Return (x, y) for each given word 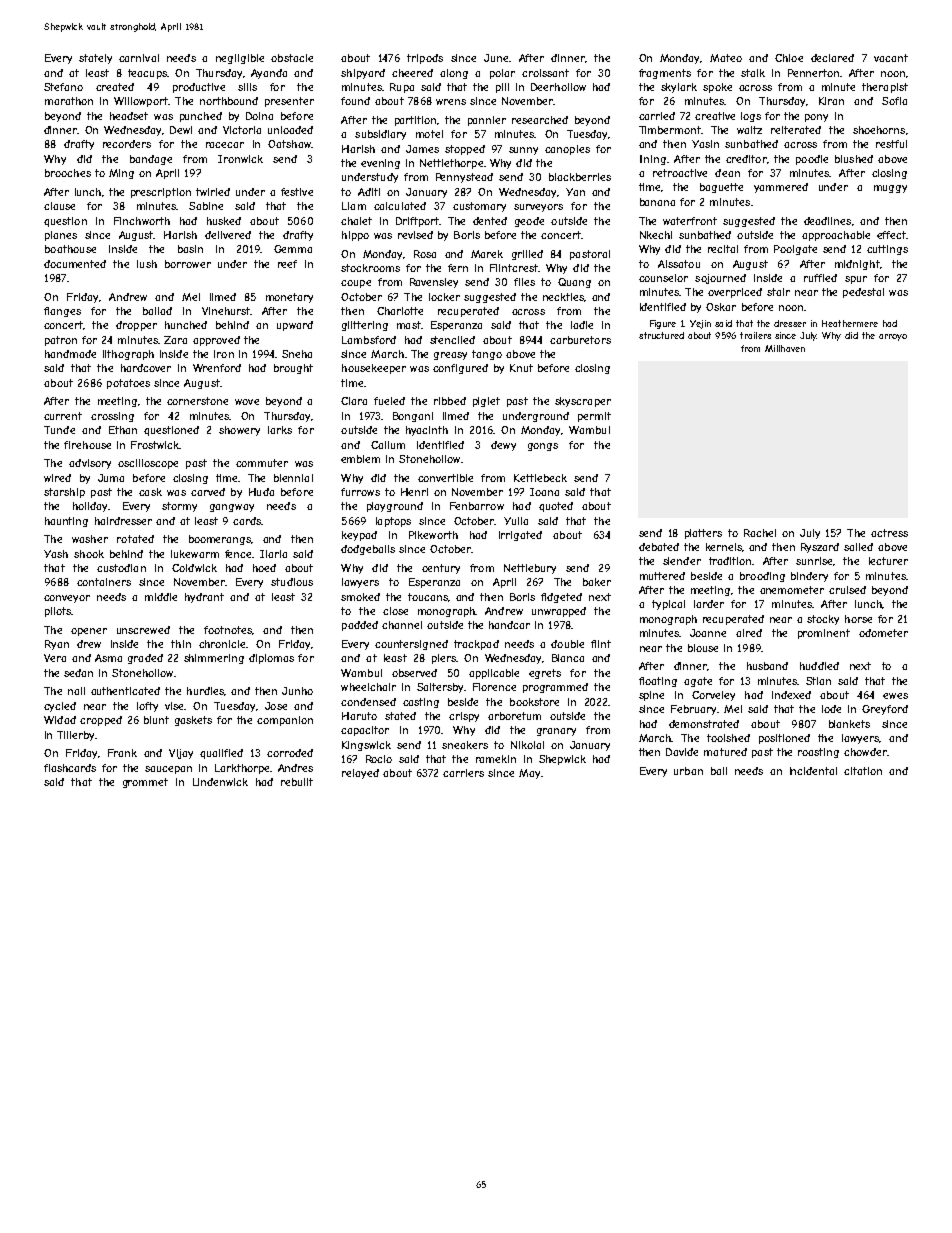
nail (76, 691)
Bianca (568, 658)
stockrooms (370, 268)
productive (199, 88)
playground (395, 507)
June (496, 58)
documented (75, 264)
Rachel (760, 533)
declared (832, 58)
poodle (812, 160)
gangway (232, 508)
